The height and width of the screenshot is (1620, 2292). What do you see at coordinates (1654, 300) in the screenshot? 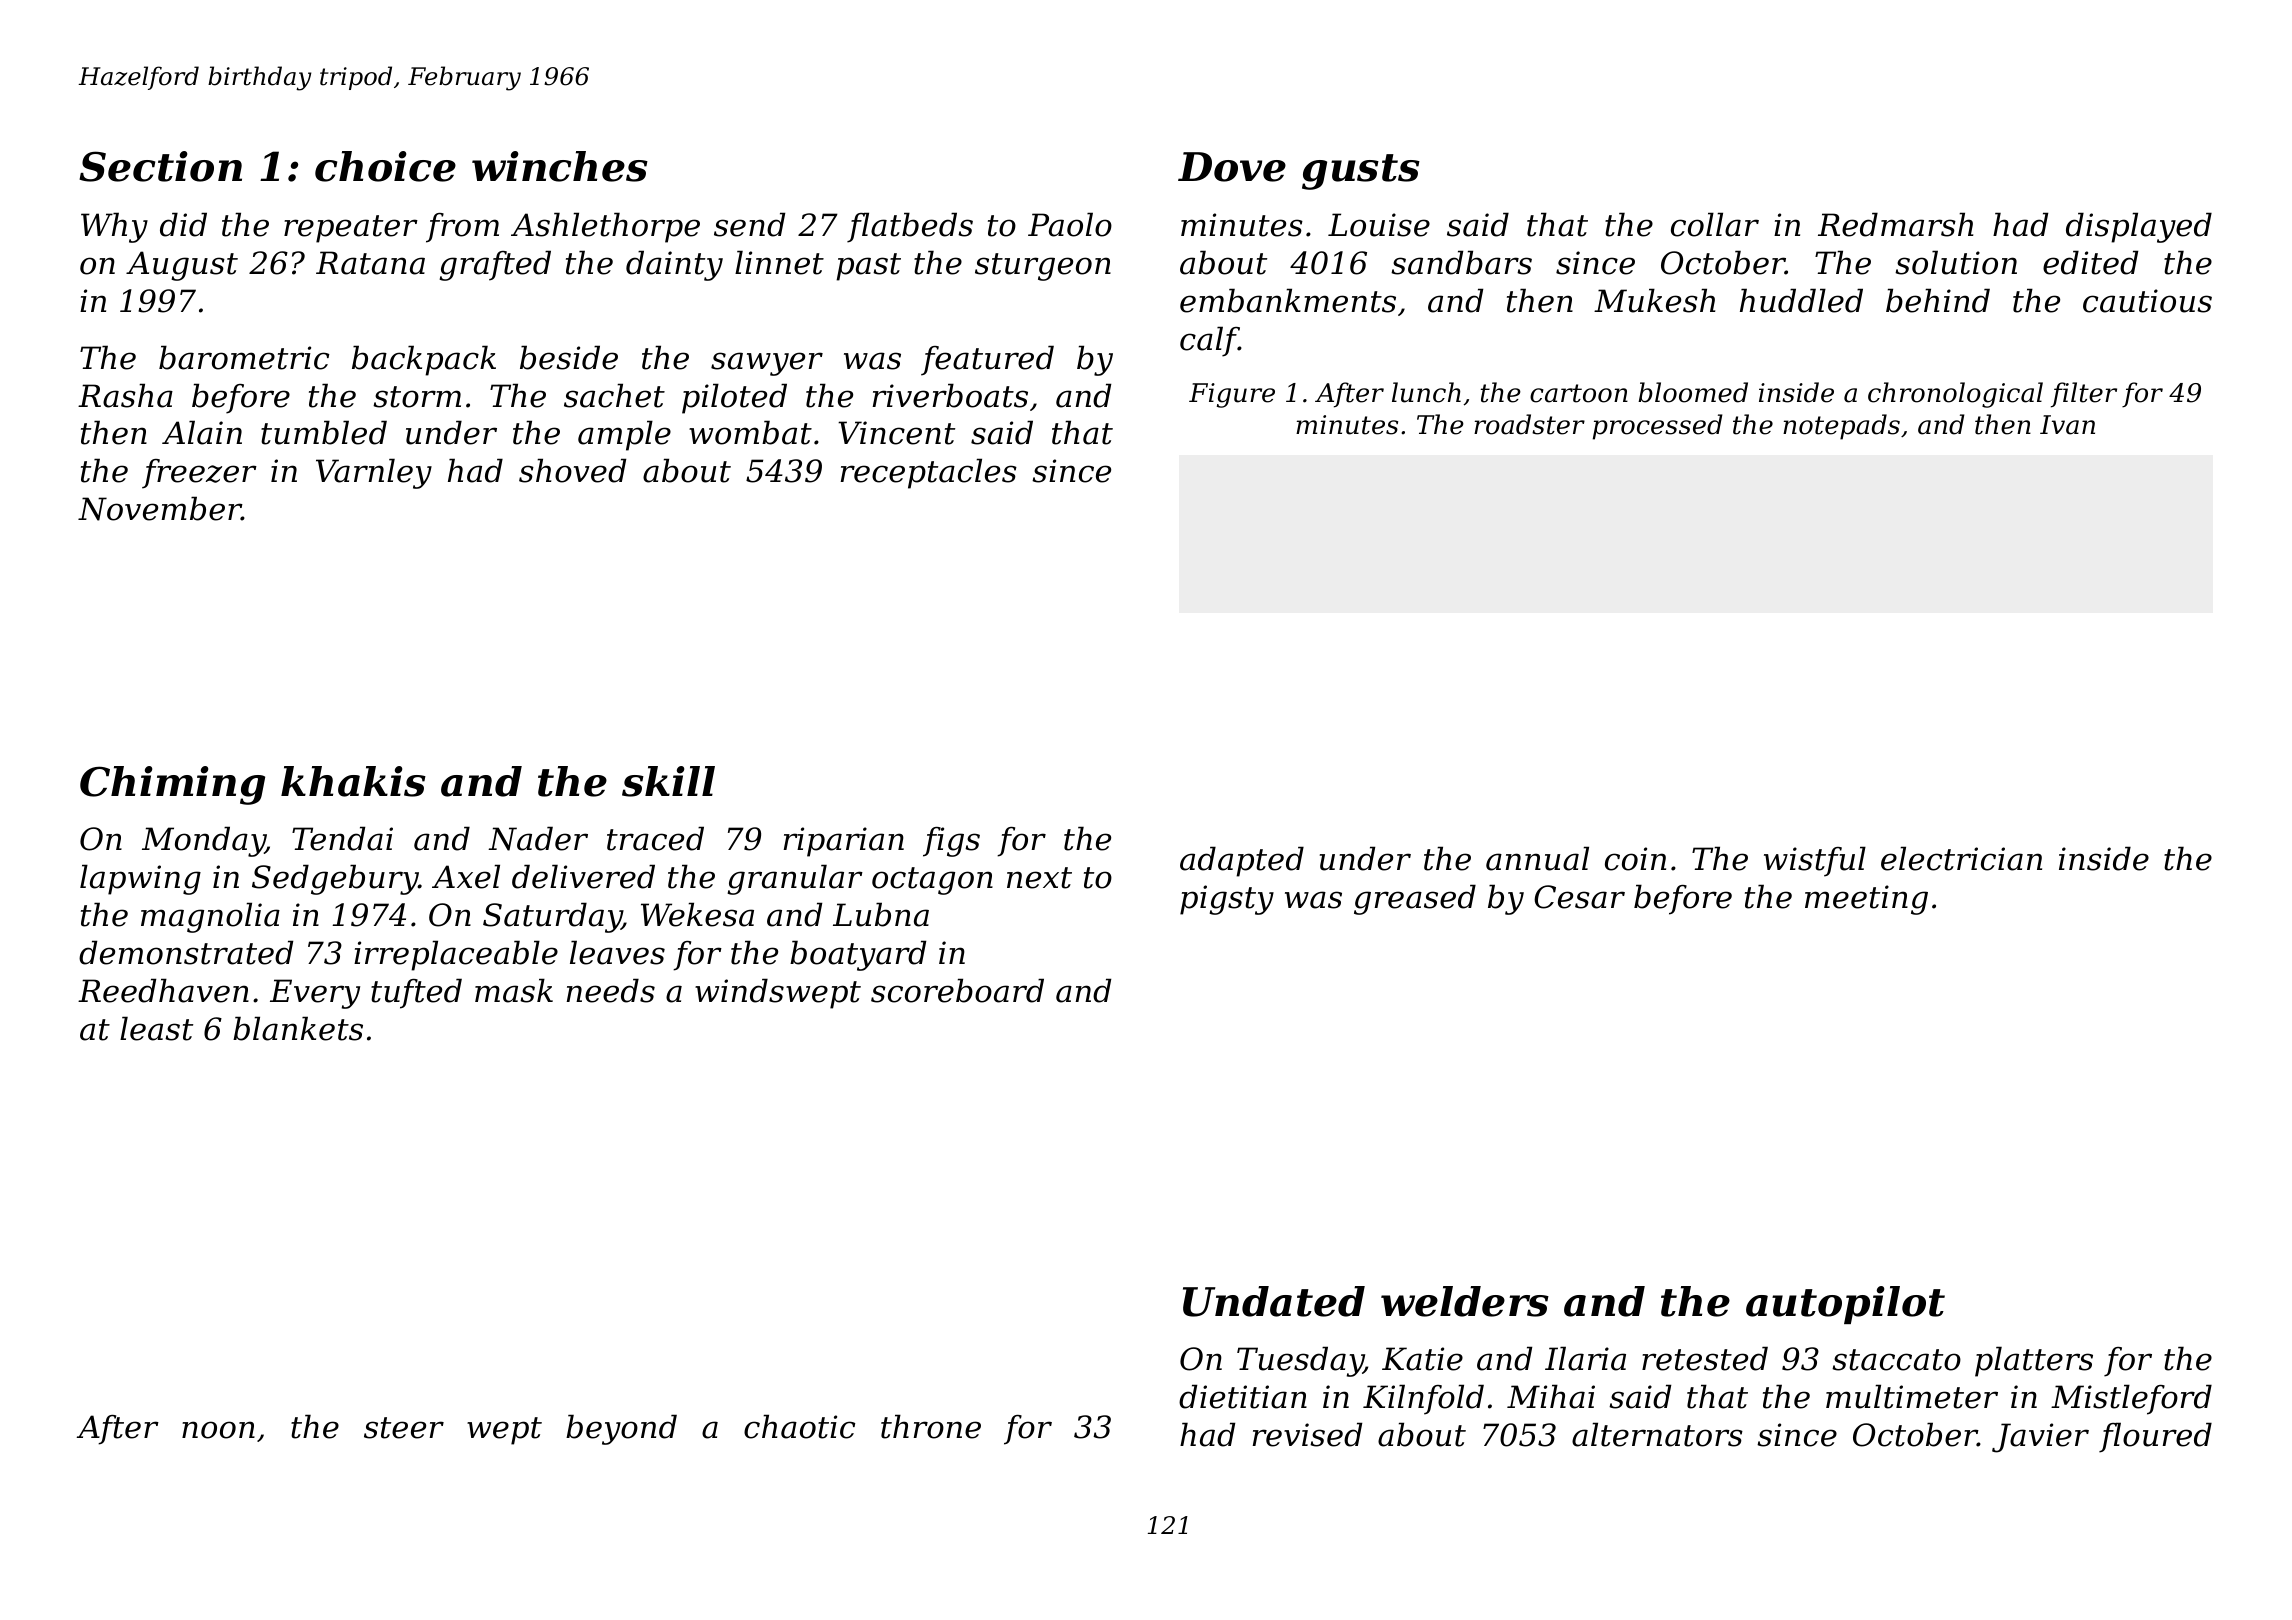
I see `Mukesh` at bounding box center [1654, 300].
